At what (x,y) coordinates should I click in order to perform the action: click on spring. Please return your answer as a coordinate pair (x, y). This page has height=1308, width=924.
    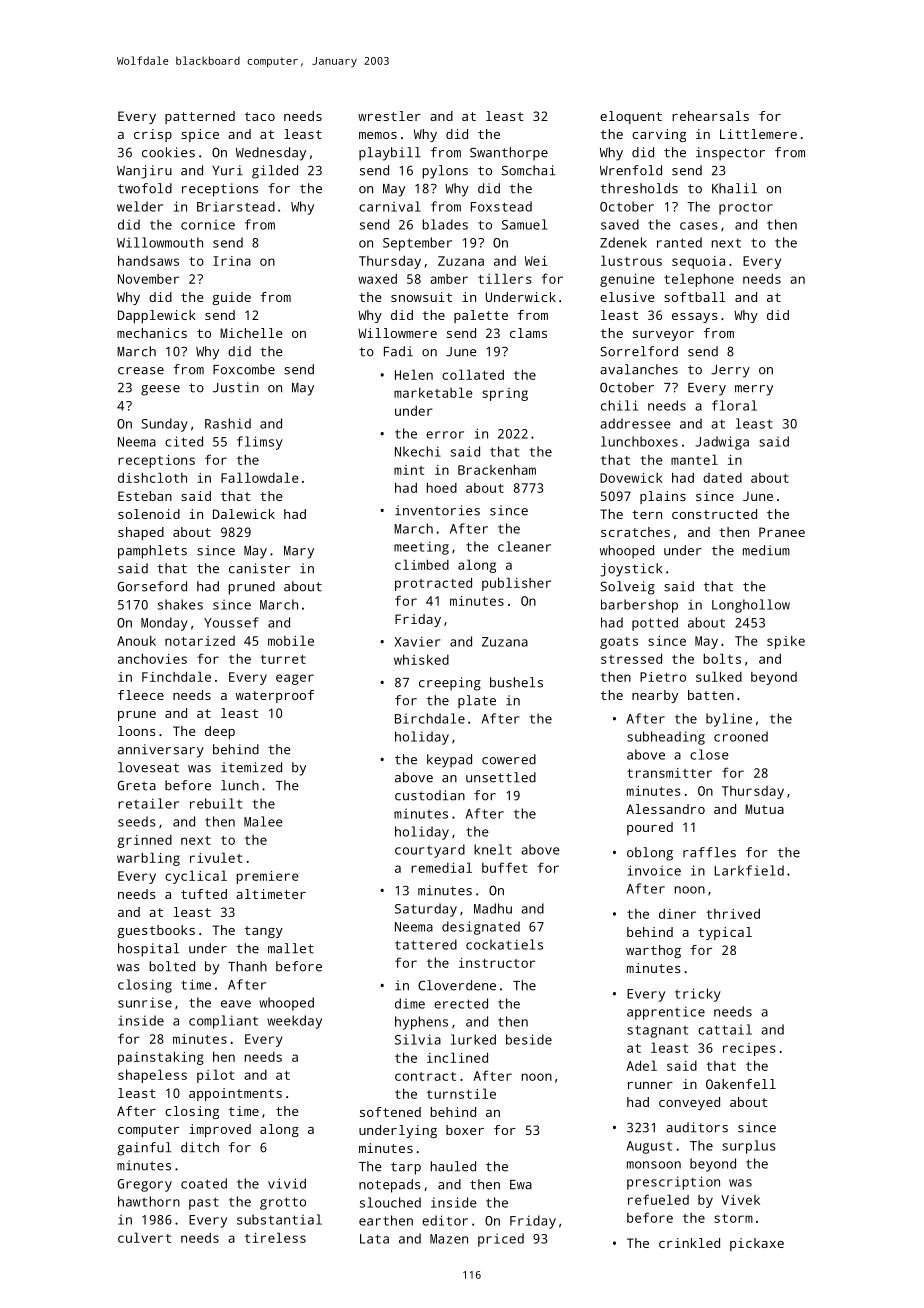
    Looking at the image, I should click on (505, 394).
